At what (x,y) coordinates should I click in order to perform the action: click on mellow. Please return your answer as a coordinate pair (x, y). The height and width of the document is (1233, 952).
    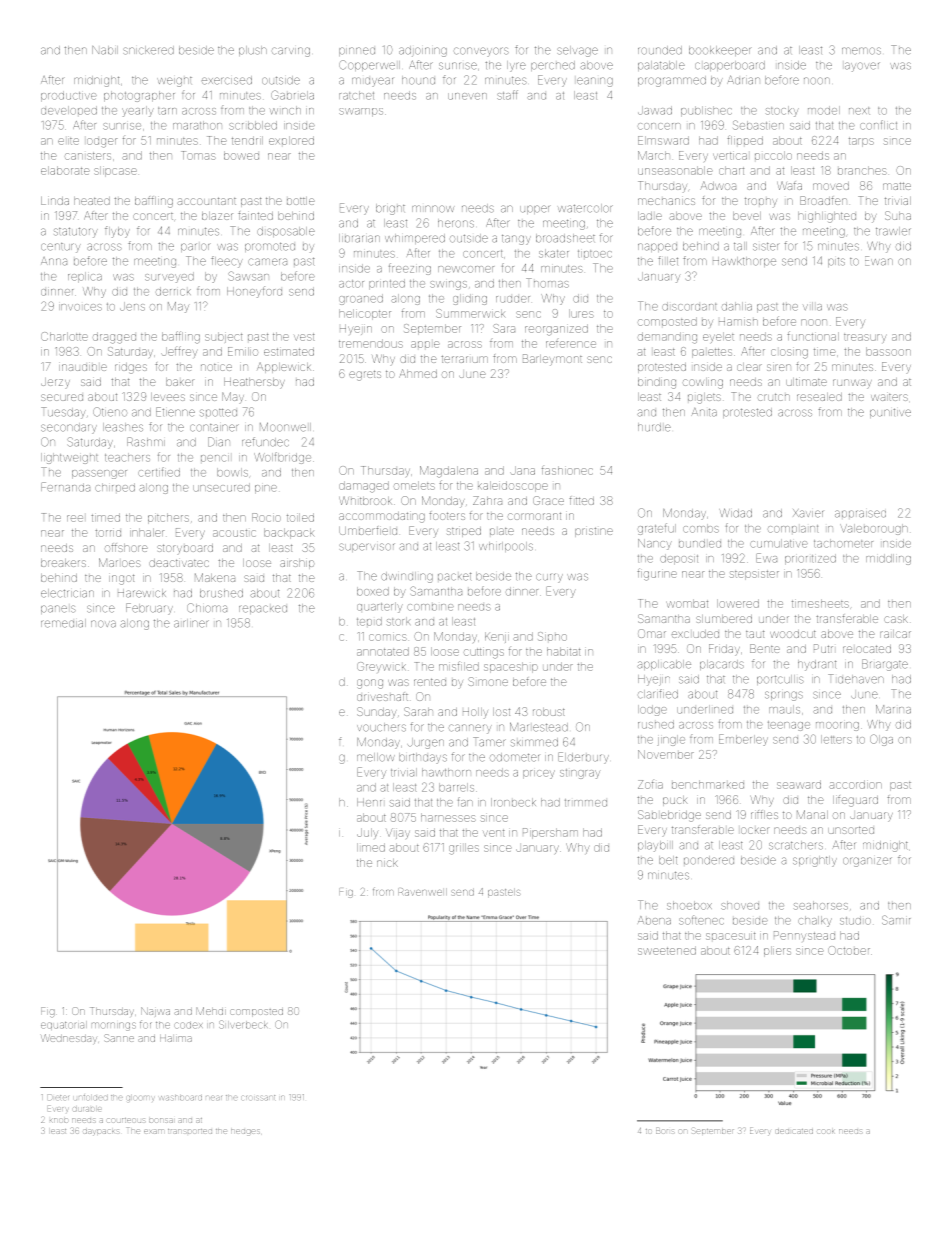
    Looking at the image, I should click on (376, 757).
